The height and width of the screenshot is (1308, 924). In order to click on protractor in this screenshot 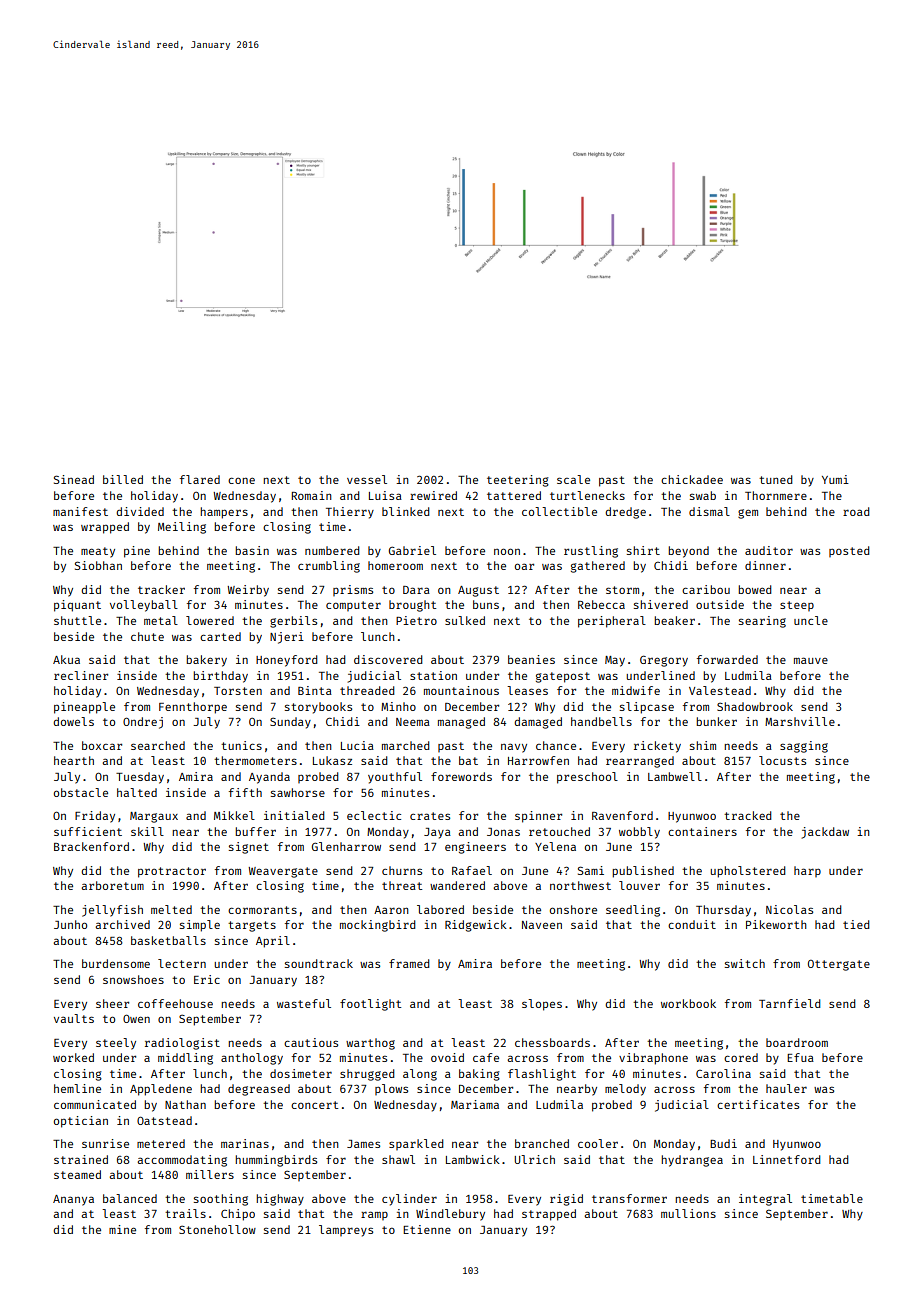, I will do `click(172, 872)`.
